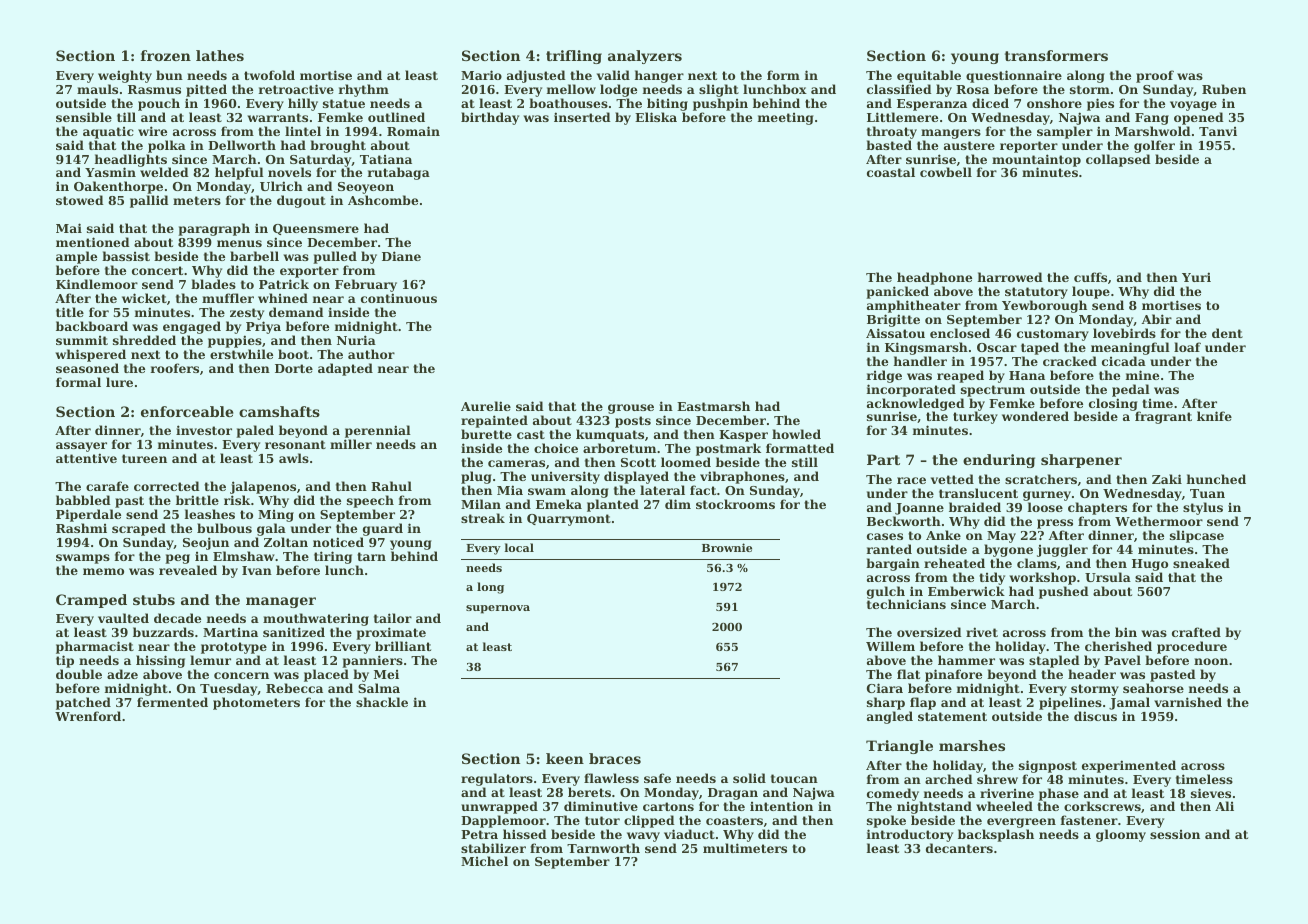 This screenshot has width=1308, height=924. I want to click on Michel, so click(484, 861).
